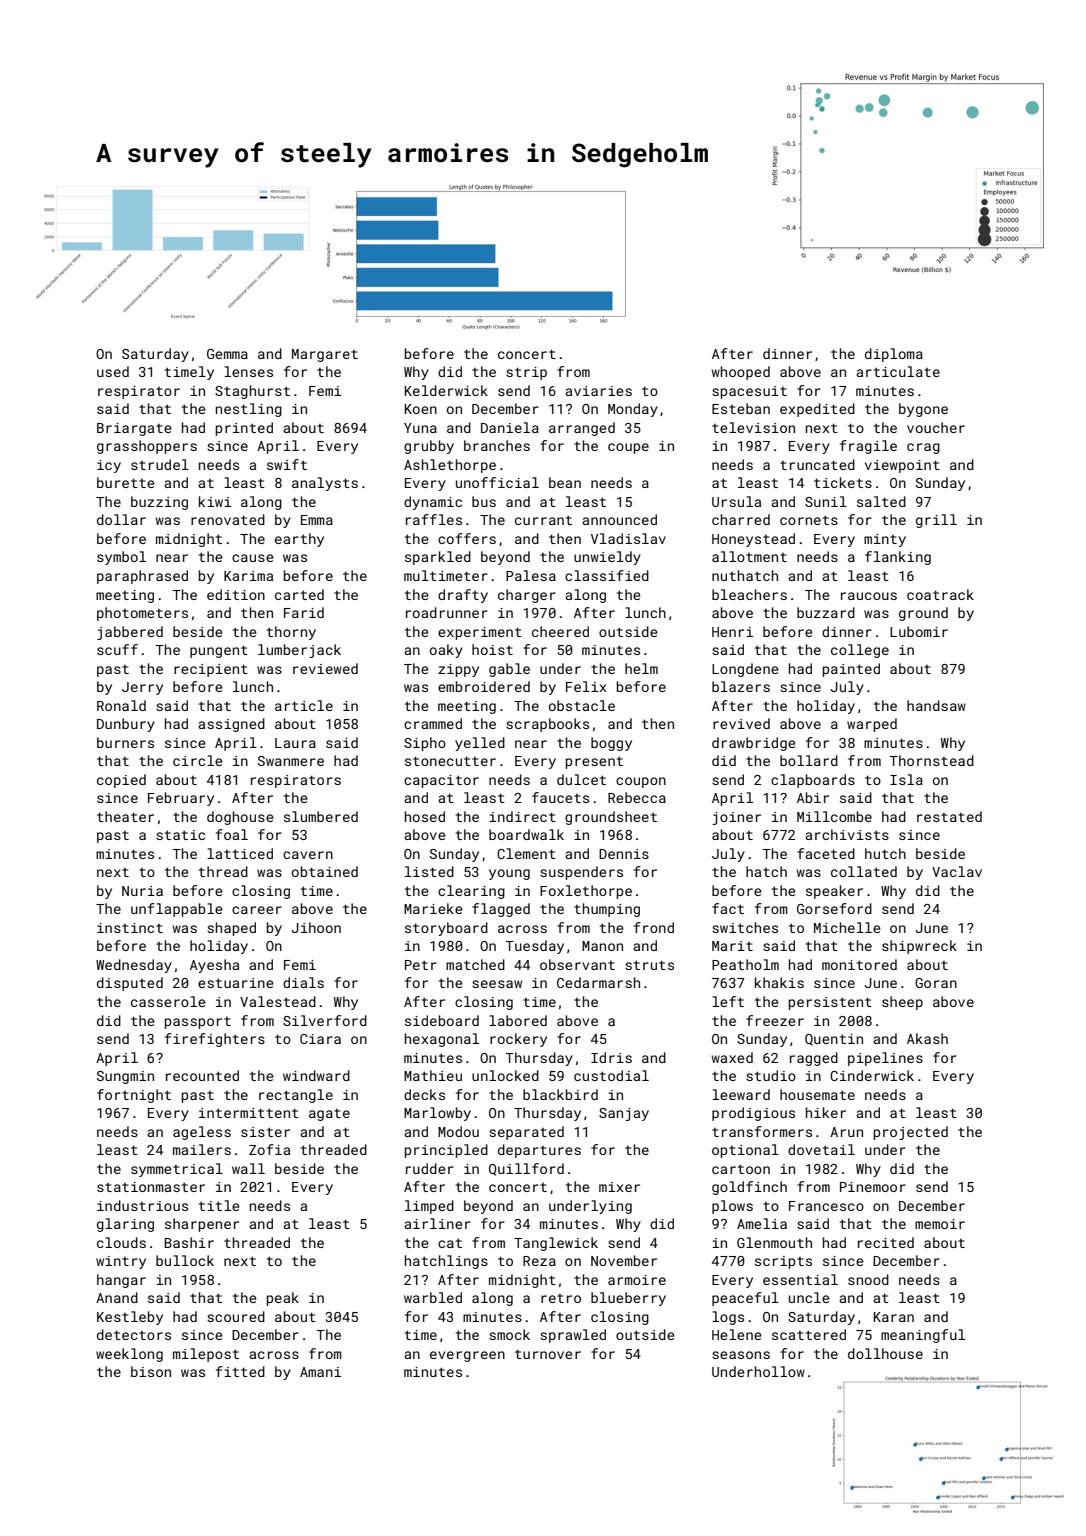 The image size is (1086, 1536). What do you see at coordinates (320, 1372) in the page?
I see `Amani` at bounding box center [320, 1372].
